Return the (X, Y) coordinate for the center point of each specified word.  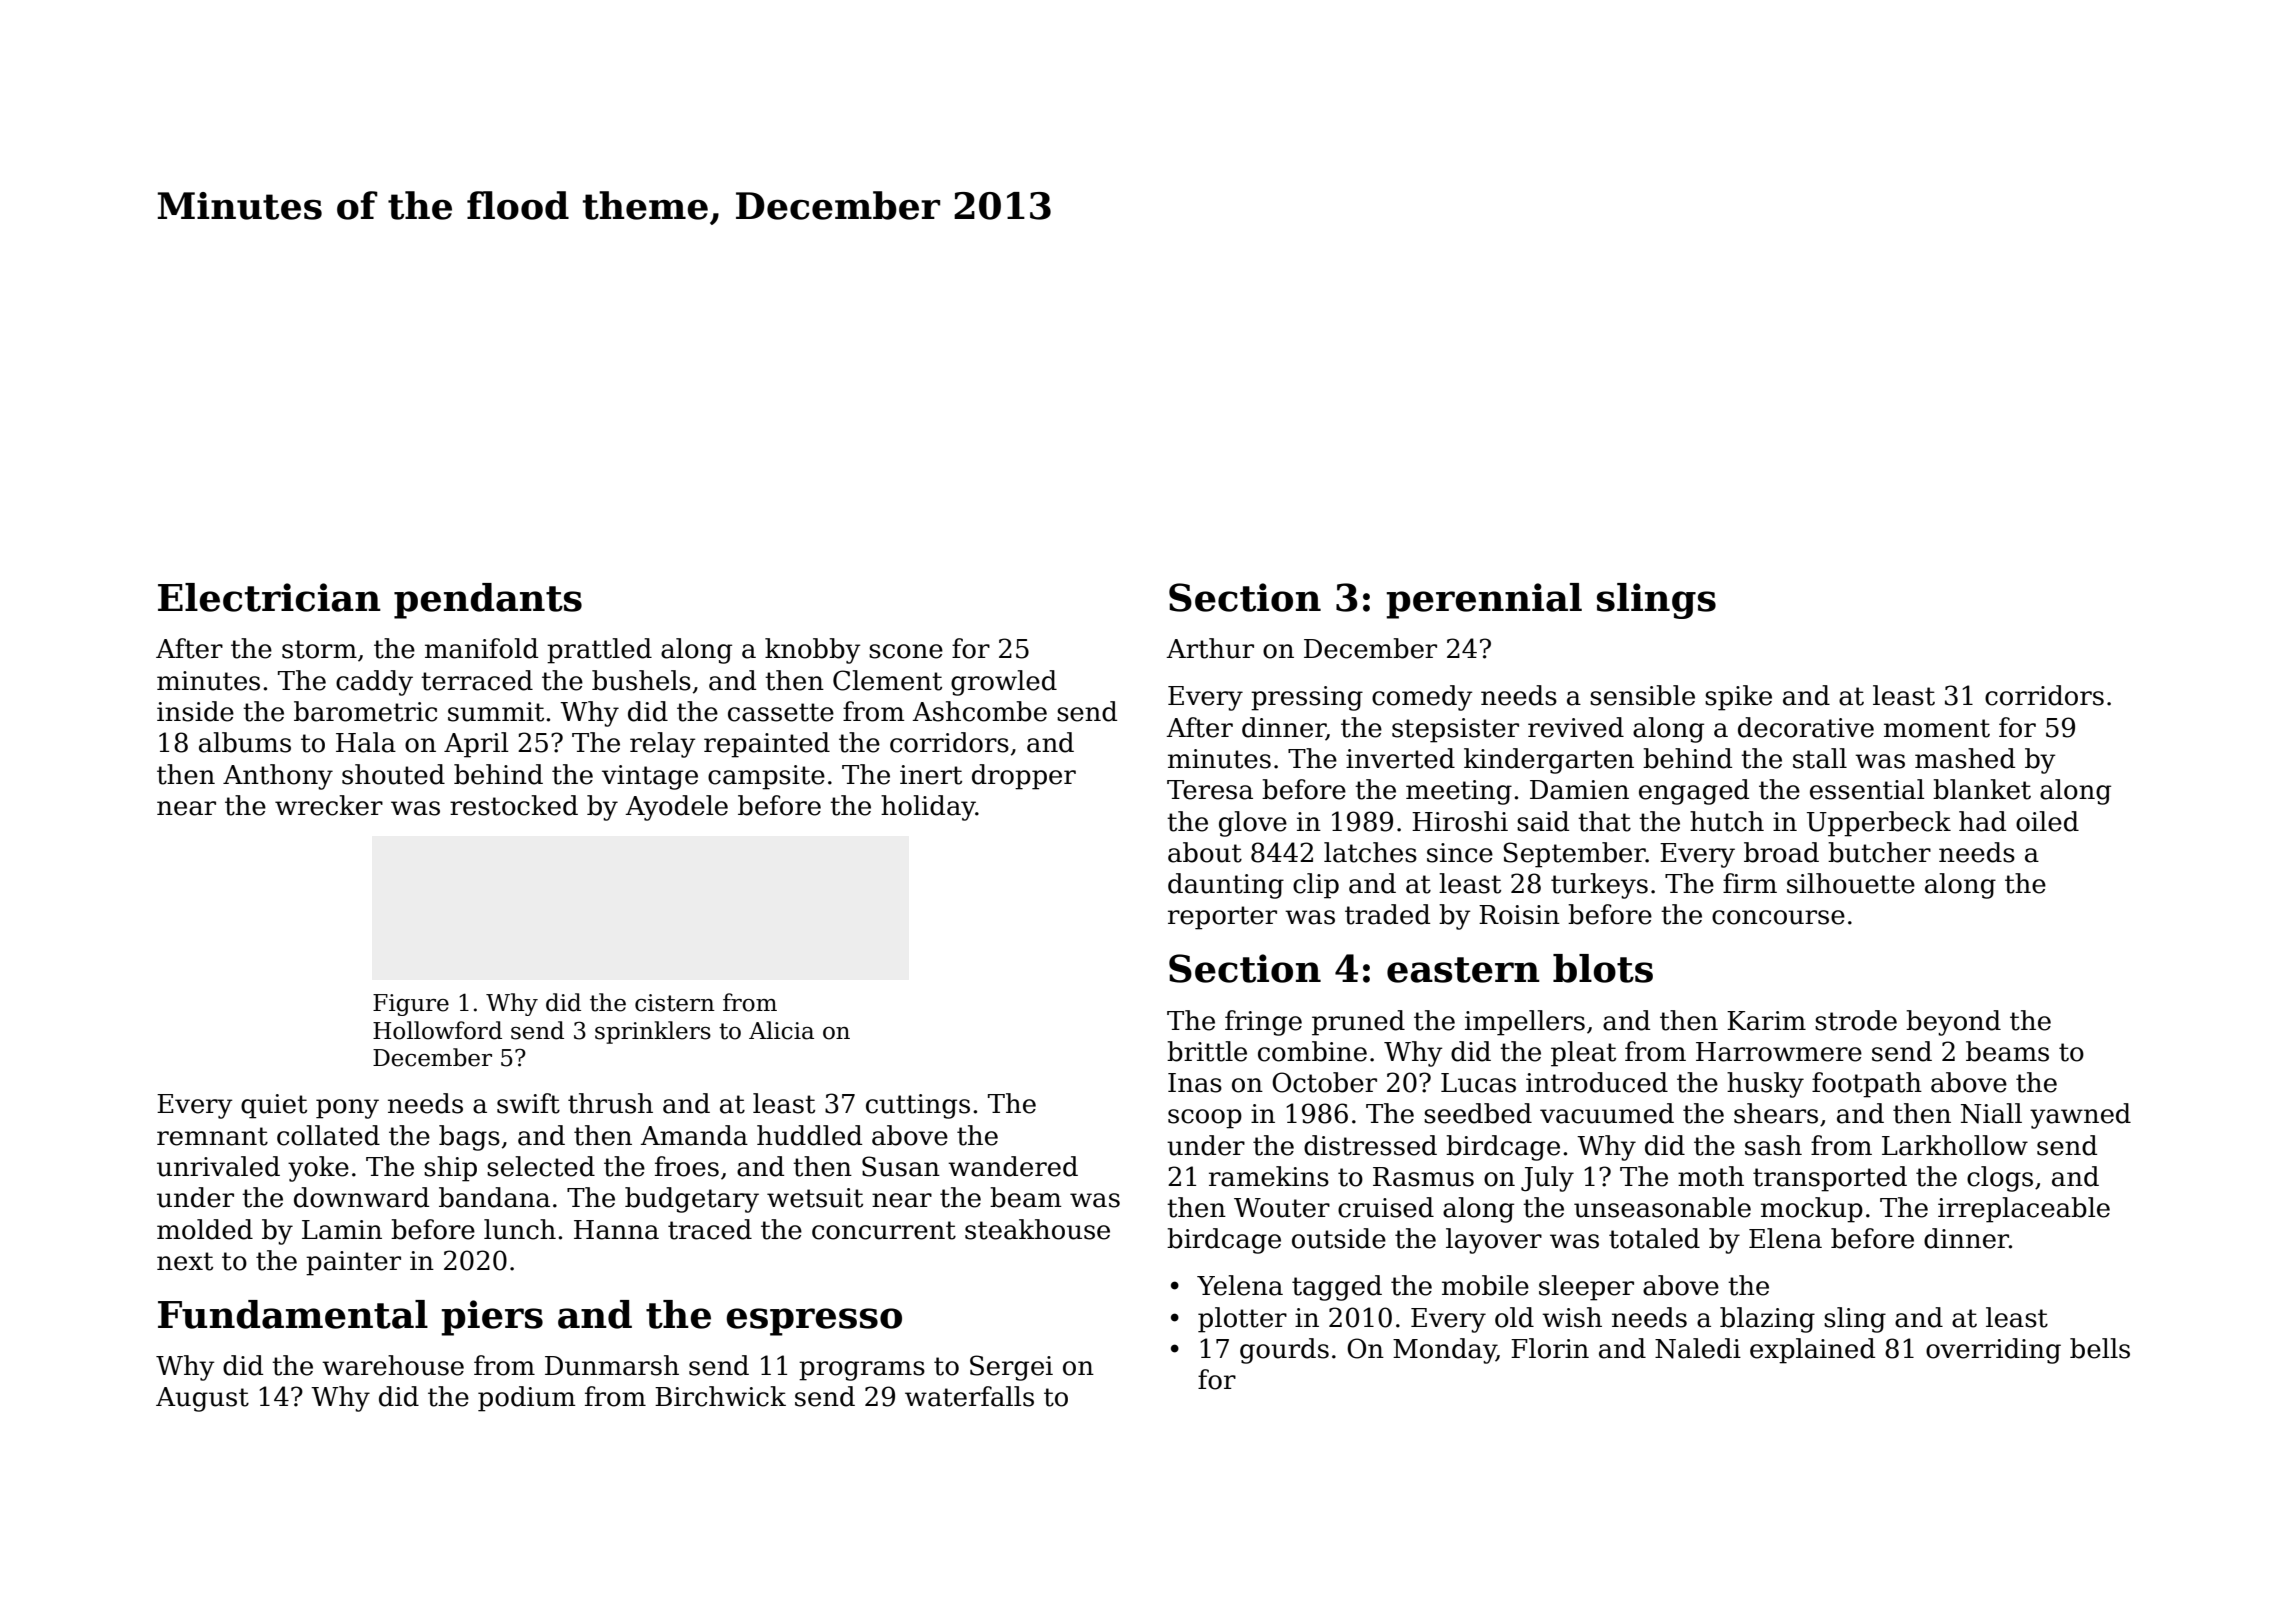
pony (347, 1109)
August (202, 1399)
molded (205, 1229)
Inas (1195, 1083)
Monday (1444, 1351)
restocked (514, 805)
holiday (928, 808)
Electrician (269, 597)
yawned (2080, 1116)
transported (1830, 1179)
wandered (1013, 1166)
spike (1738, 698)
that (1604, 821)
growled (1004, 683)
